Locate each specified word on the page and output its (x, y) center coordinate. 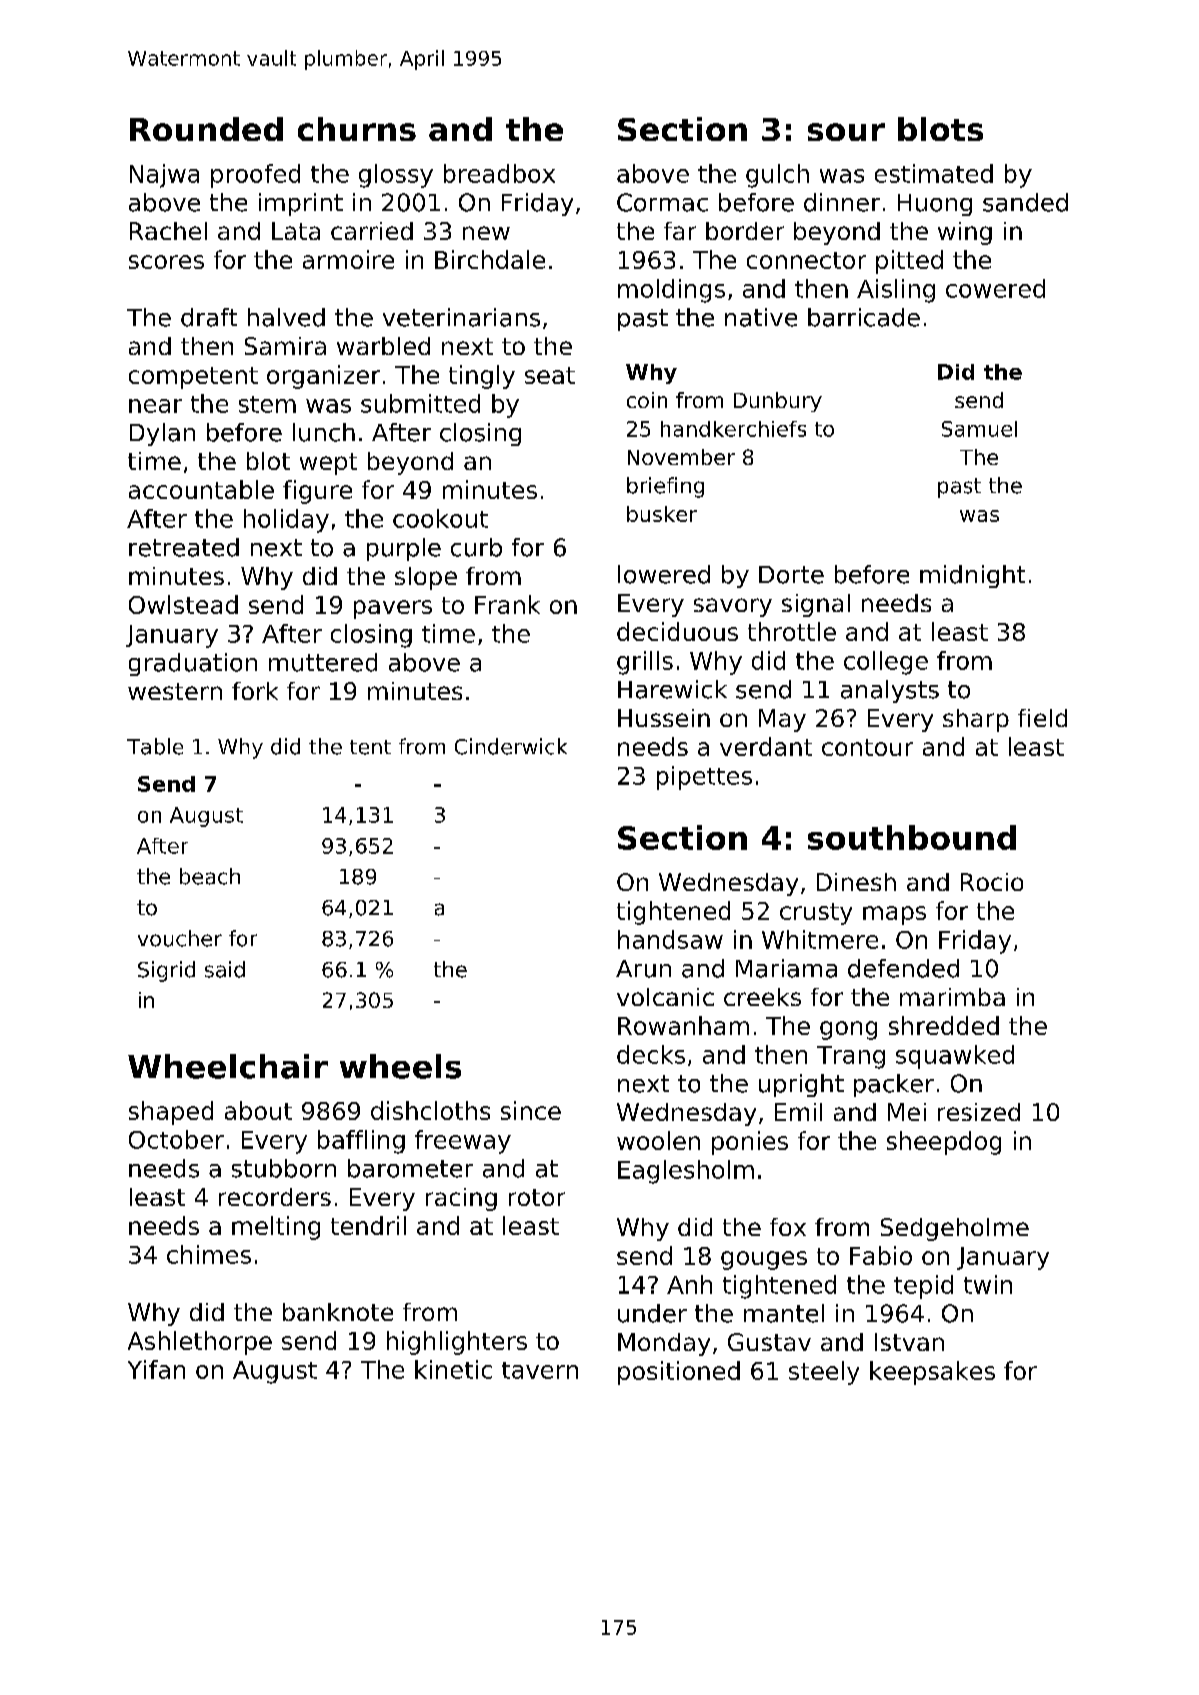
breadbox (499, 173)
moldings (671, 291)
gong (848, 1030)
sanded (1025, 202)
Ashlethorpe (200, 1343)
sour (846, 132)
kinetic (453, 1369)
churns (357, 129)
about (258, 1110)
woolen (658, 1140)
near (155, 406)
